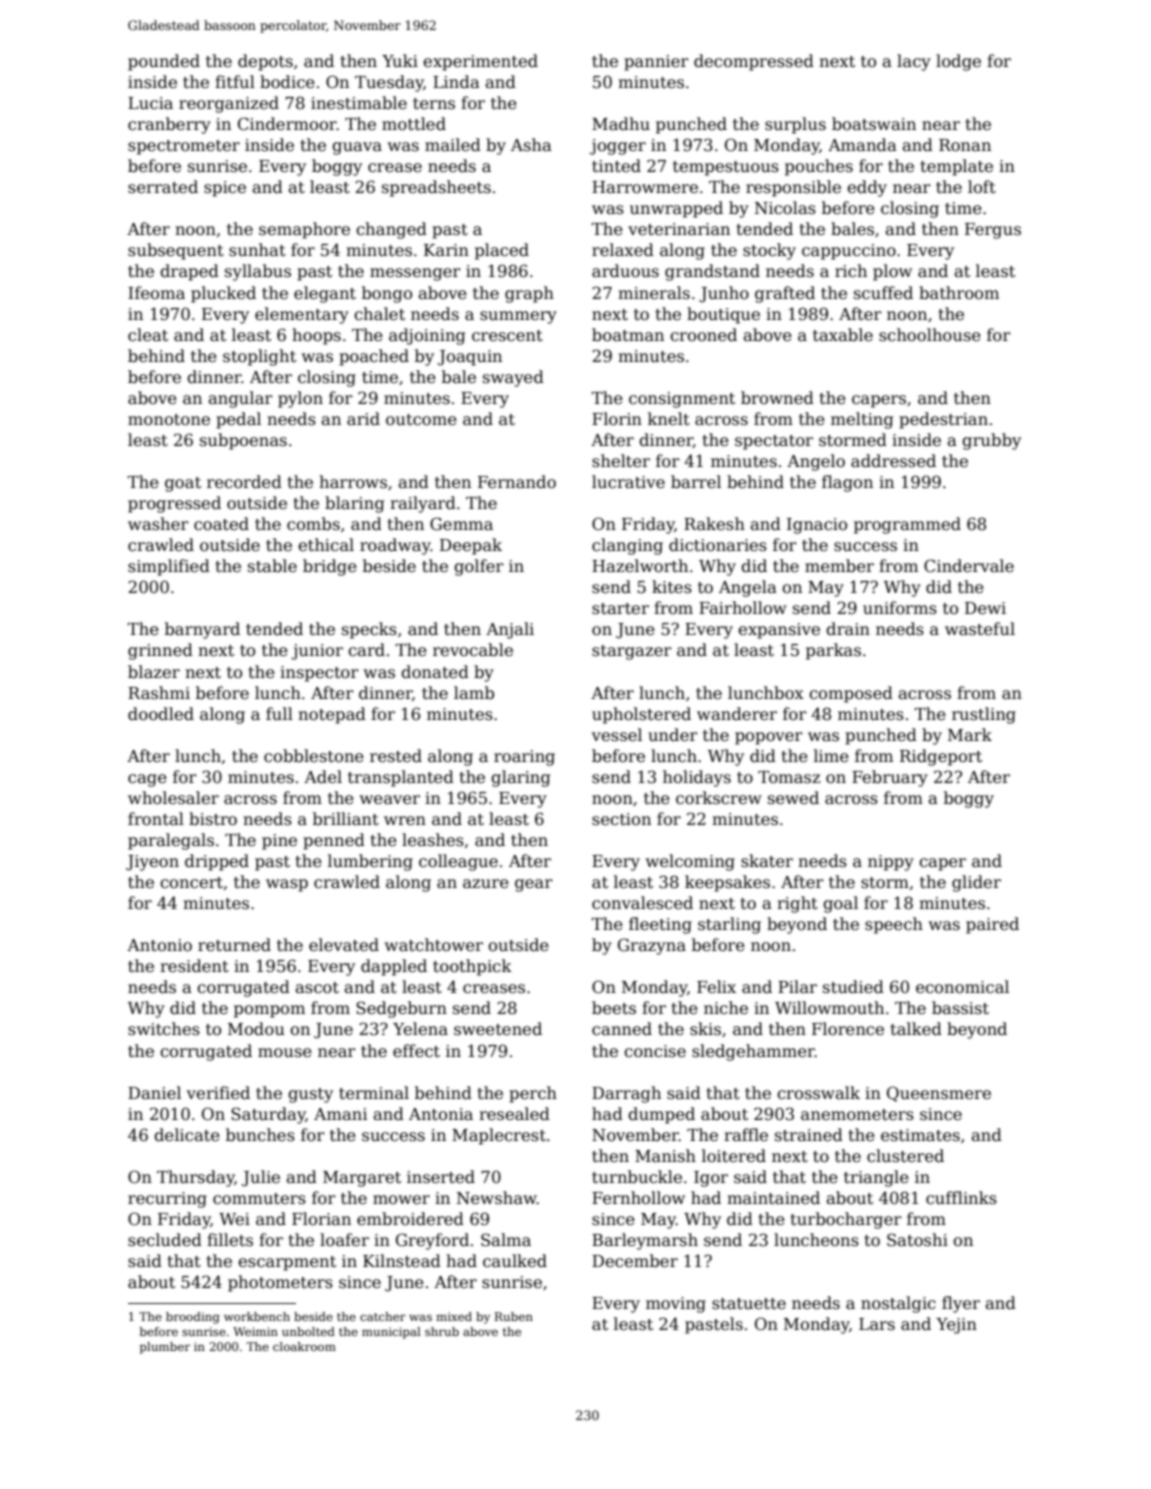  What do you see at coordinates (676, 1305) in the page?
I see `moving` at bounding box center [676, 1305].
